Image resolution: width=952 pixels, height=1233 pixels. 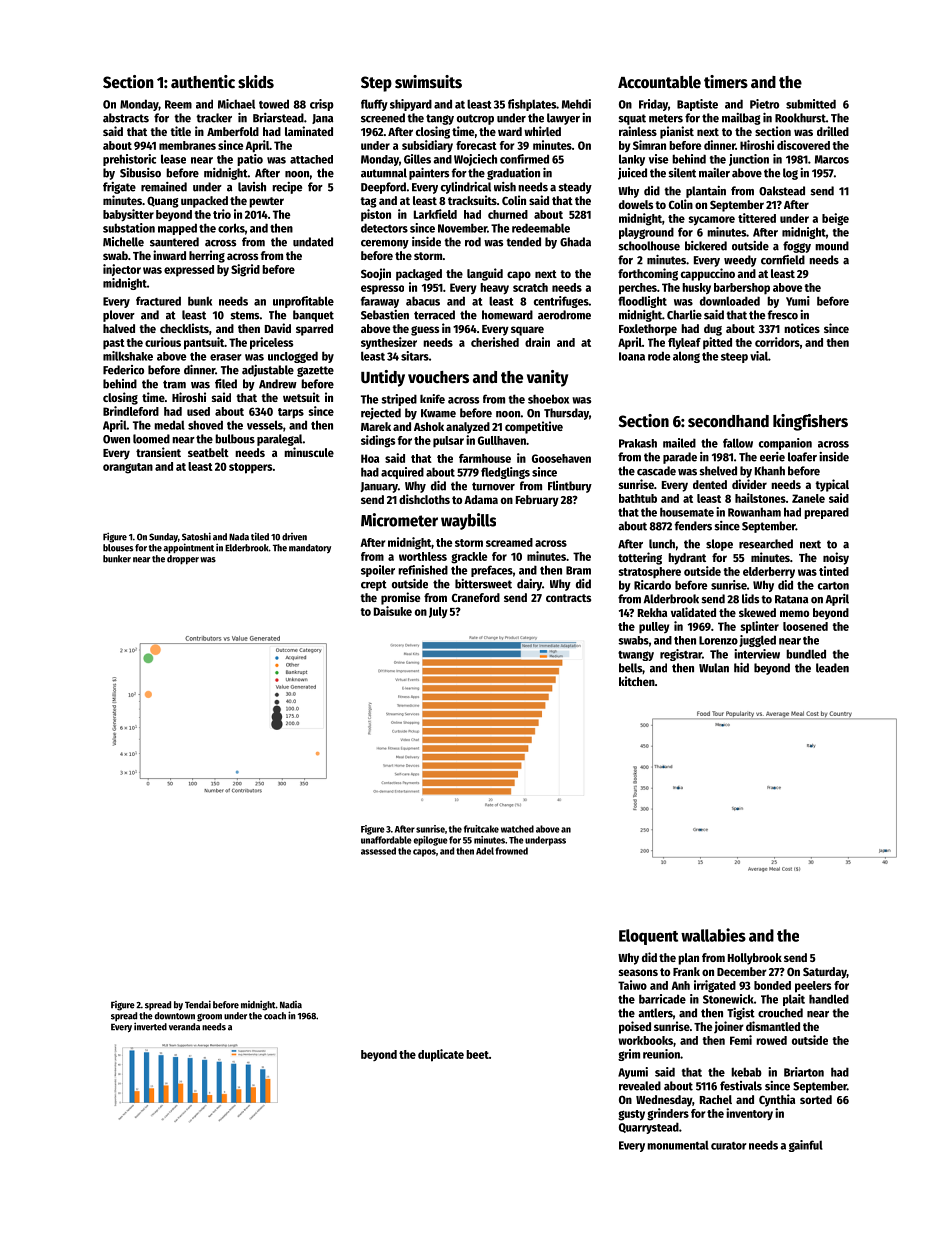 I want to click on inverted, so click(x=150, y=1026).
